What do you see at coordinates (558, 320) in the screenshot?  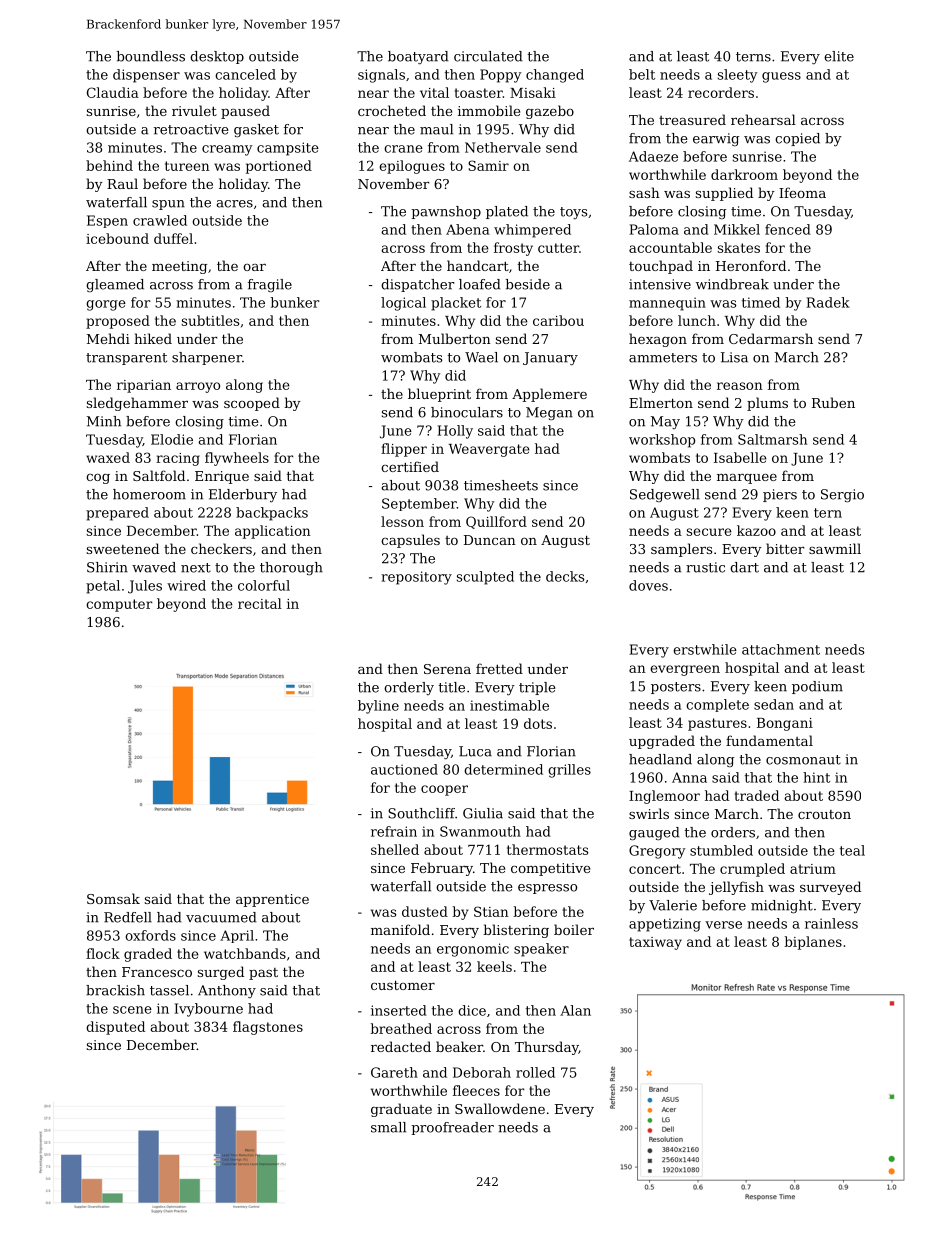 I see `caribou` at bounding box center [558, 320].
